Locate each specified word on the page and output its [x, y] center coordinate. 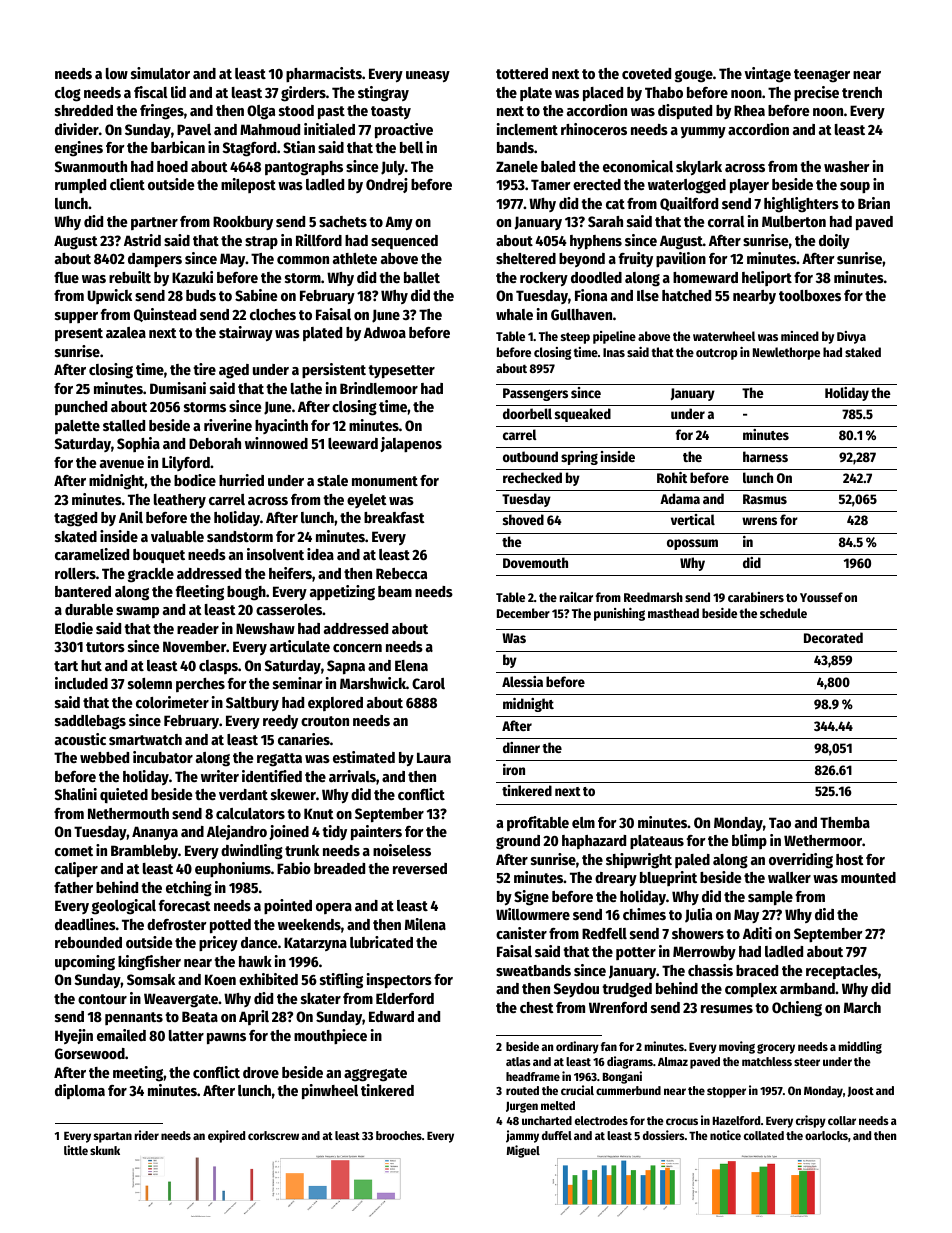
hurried [241, 480]
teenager [822, 76]
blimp [749, 841]
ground [518, 842]
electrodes [601, 1120]
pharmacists [324, 74]
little [76, 1150]
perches [200, 685]
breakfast [394, 517]
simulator [160, 73]
